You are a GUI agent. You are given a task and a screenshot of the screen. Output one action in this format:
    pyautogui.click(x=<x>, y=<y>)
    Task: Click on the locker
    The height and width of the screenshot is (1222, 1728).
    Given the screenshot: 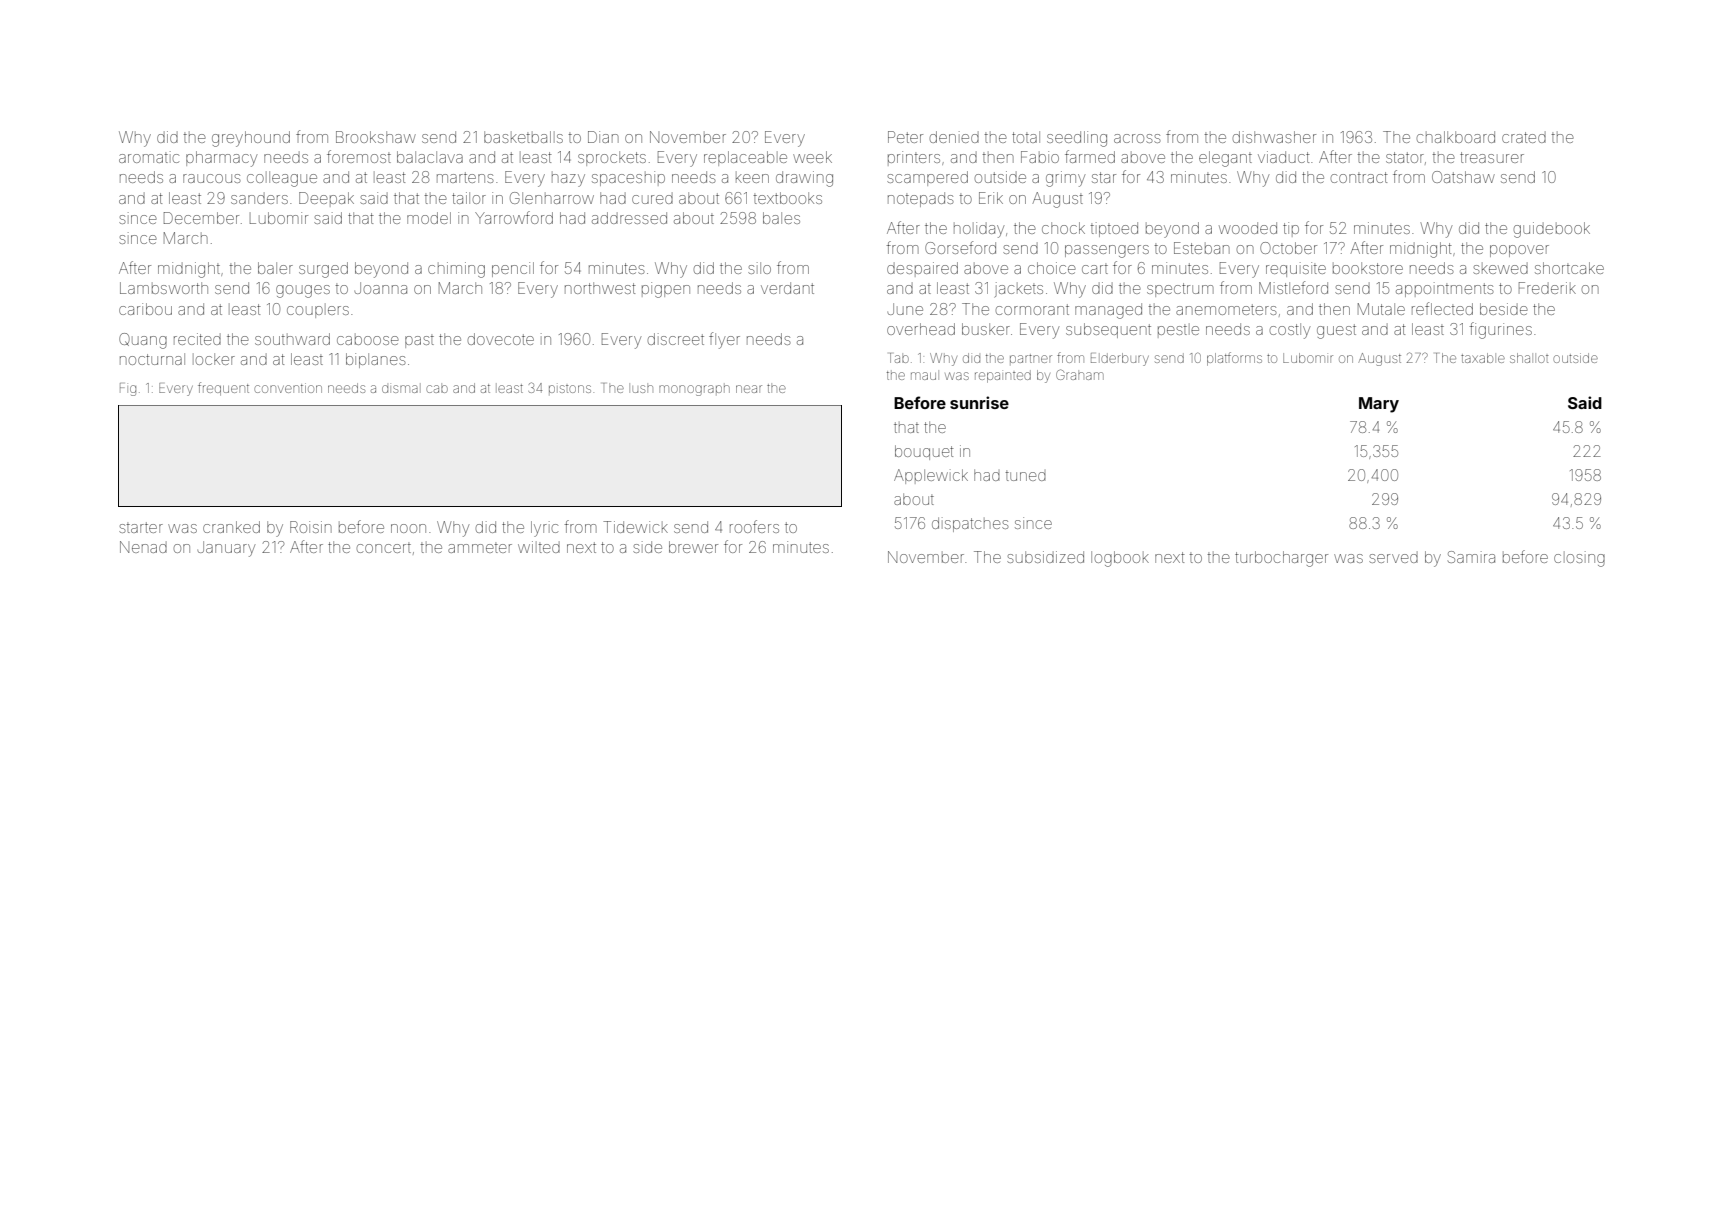 What is the action you would take?
    pyautogui.click(x=215, y=359)
